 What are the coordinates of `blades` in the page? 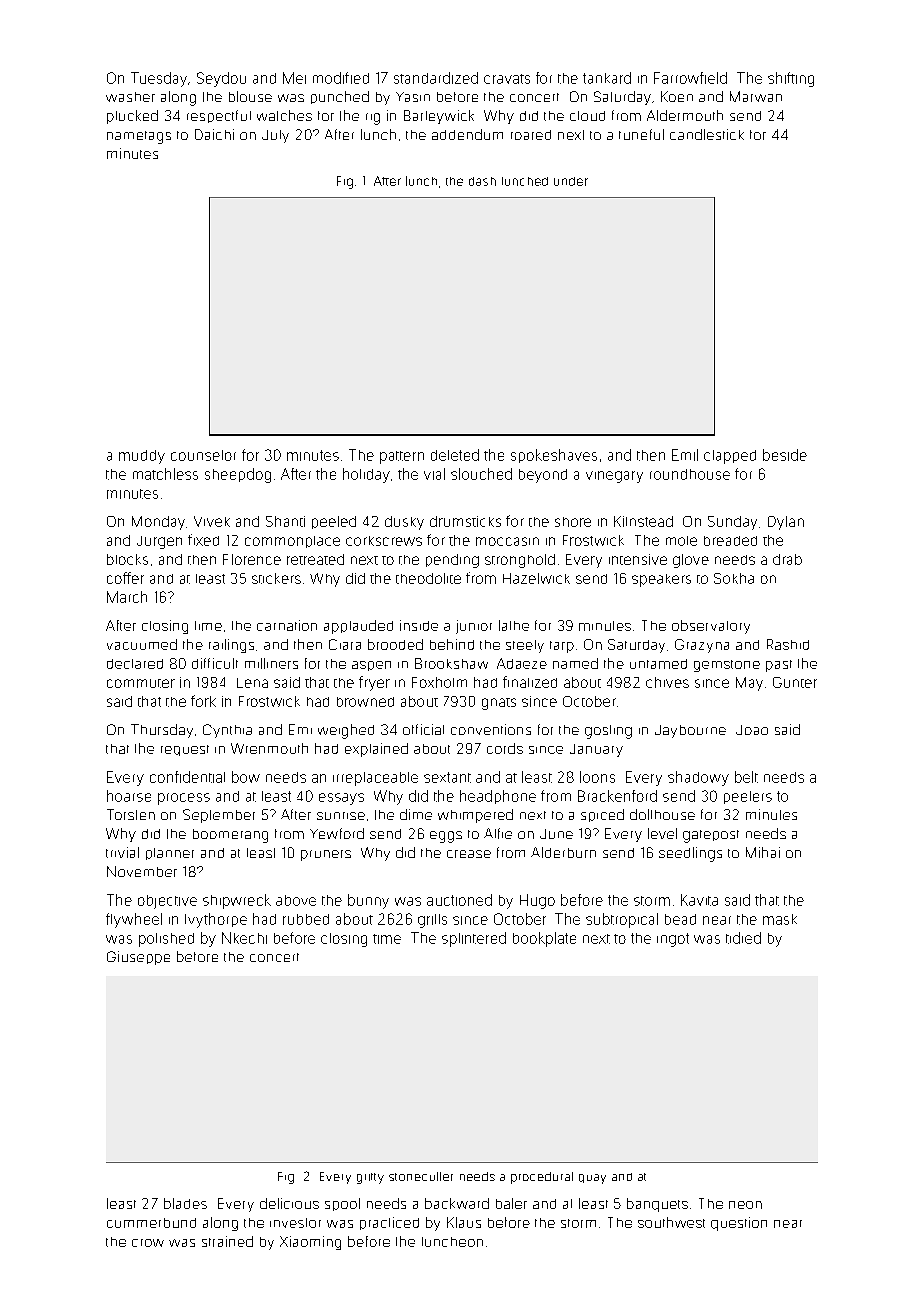 It's located at (185, 1203).
